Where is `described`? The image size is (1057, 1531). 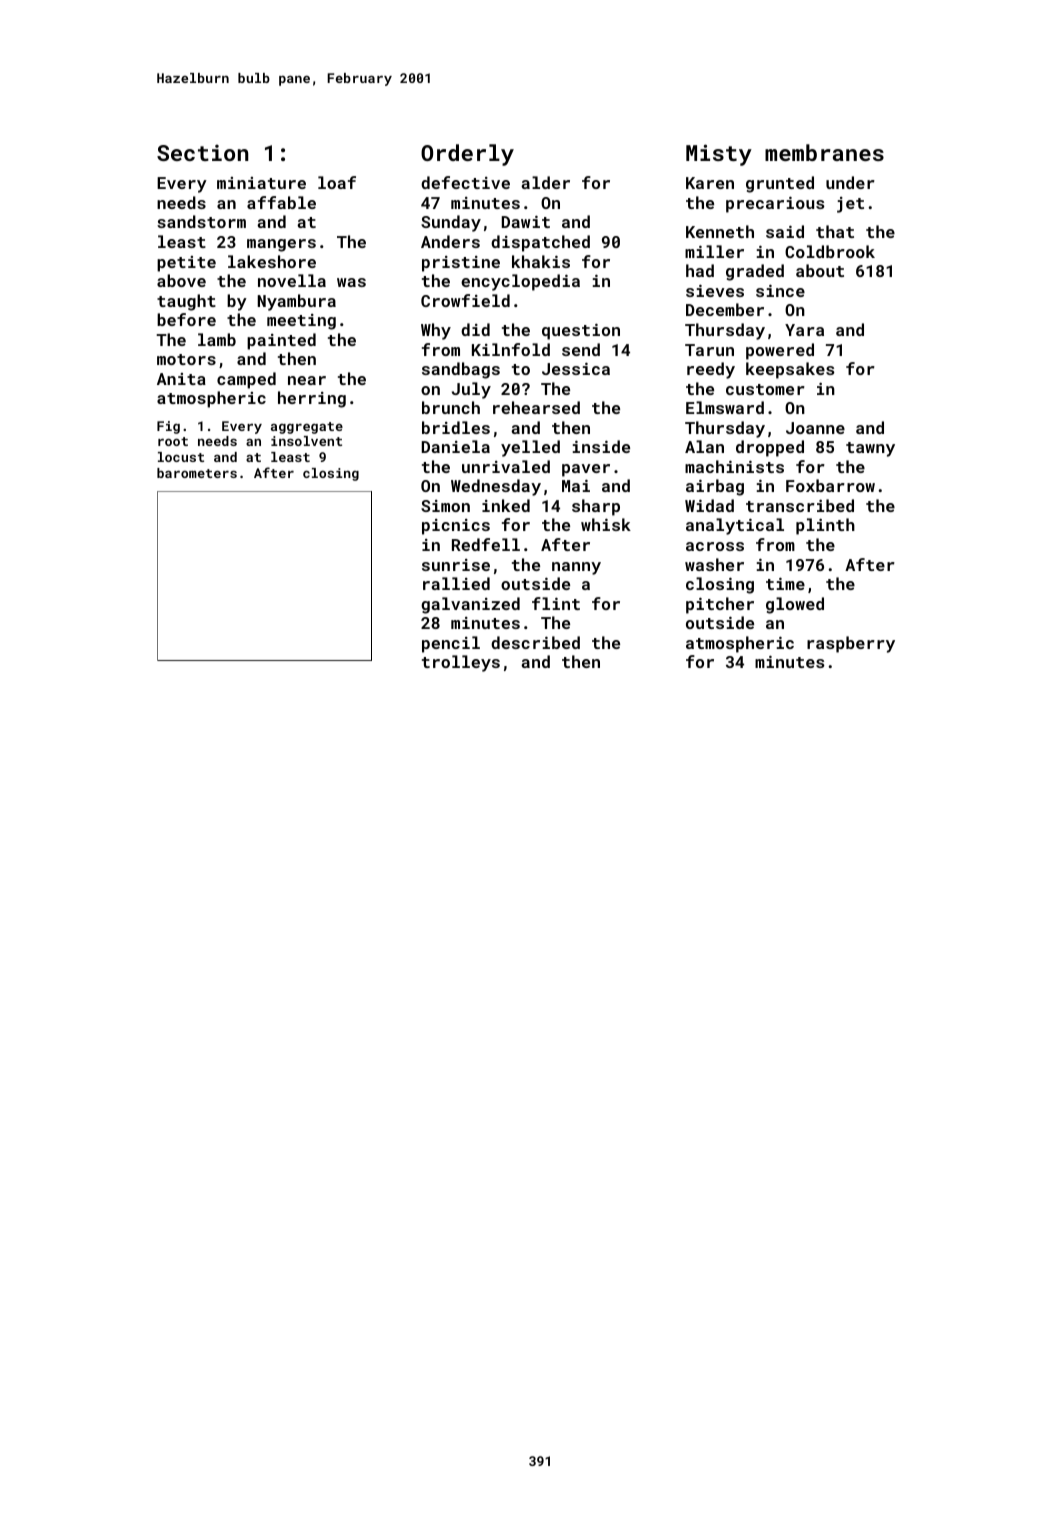
described is located at coordinates (535, 642).
